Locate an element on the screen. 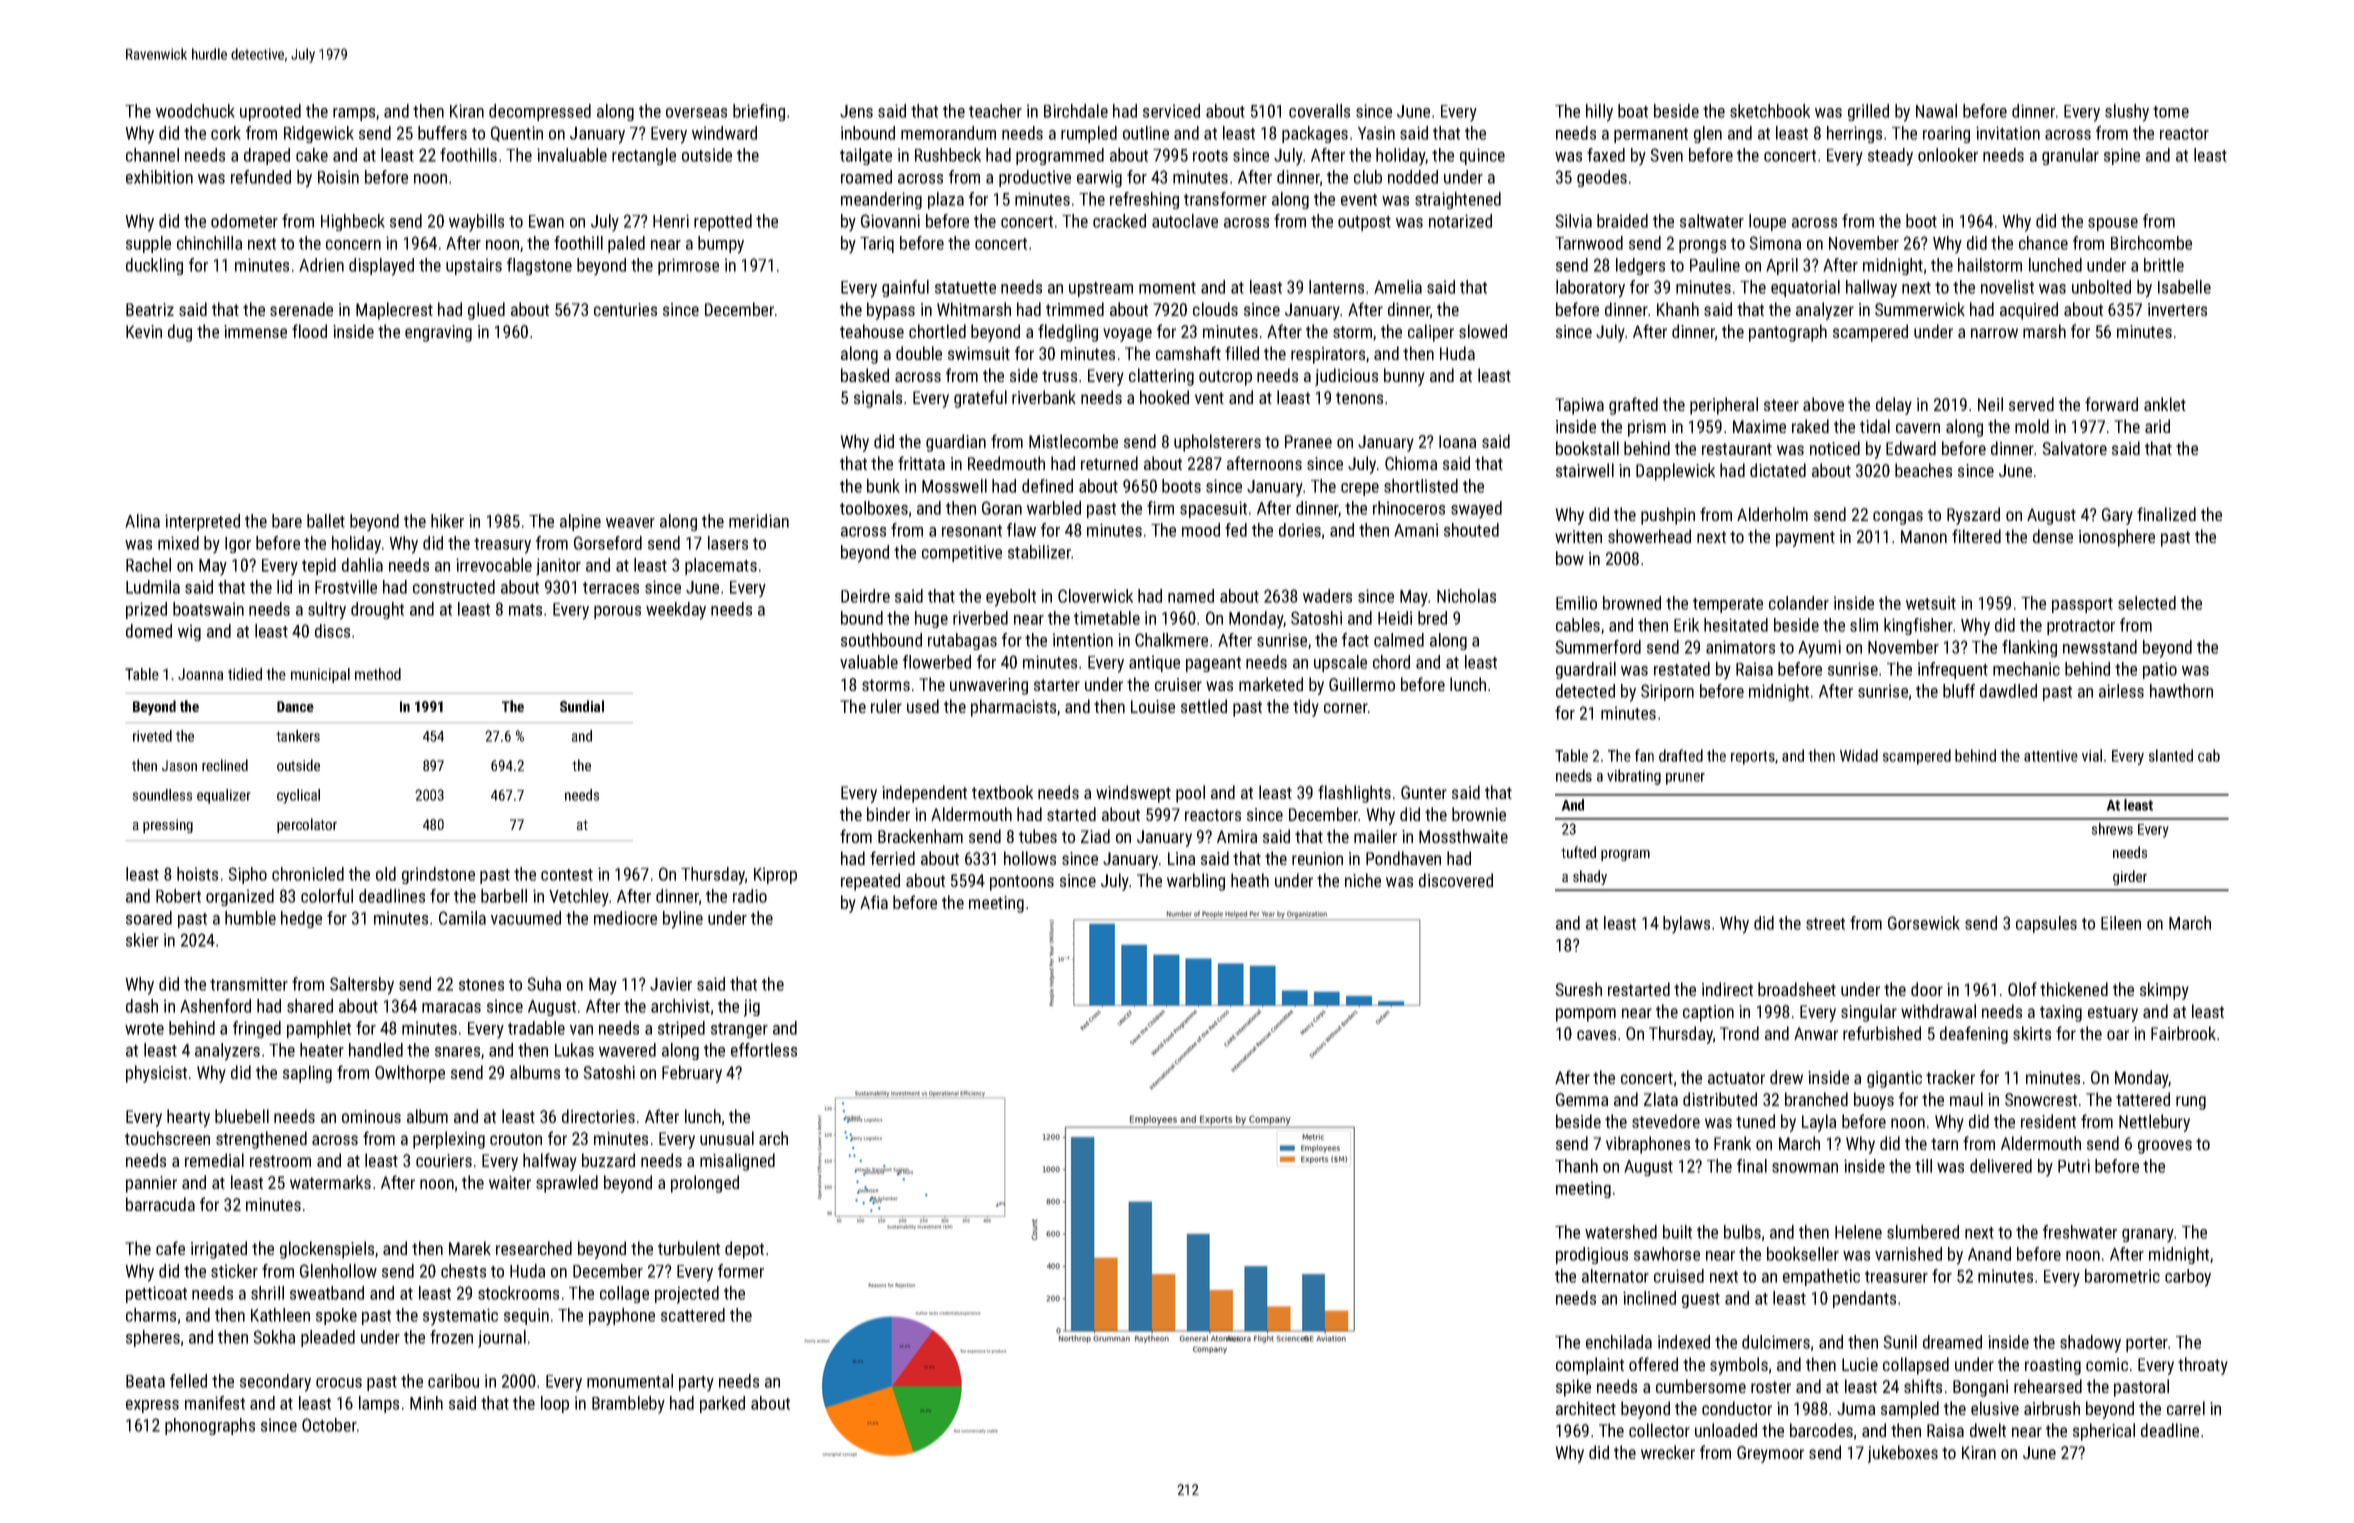  jig is located at coordinates (752, 1008).
